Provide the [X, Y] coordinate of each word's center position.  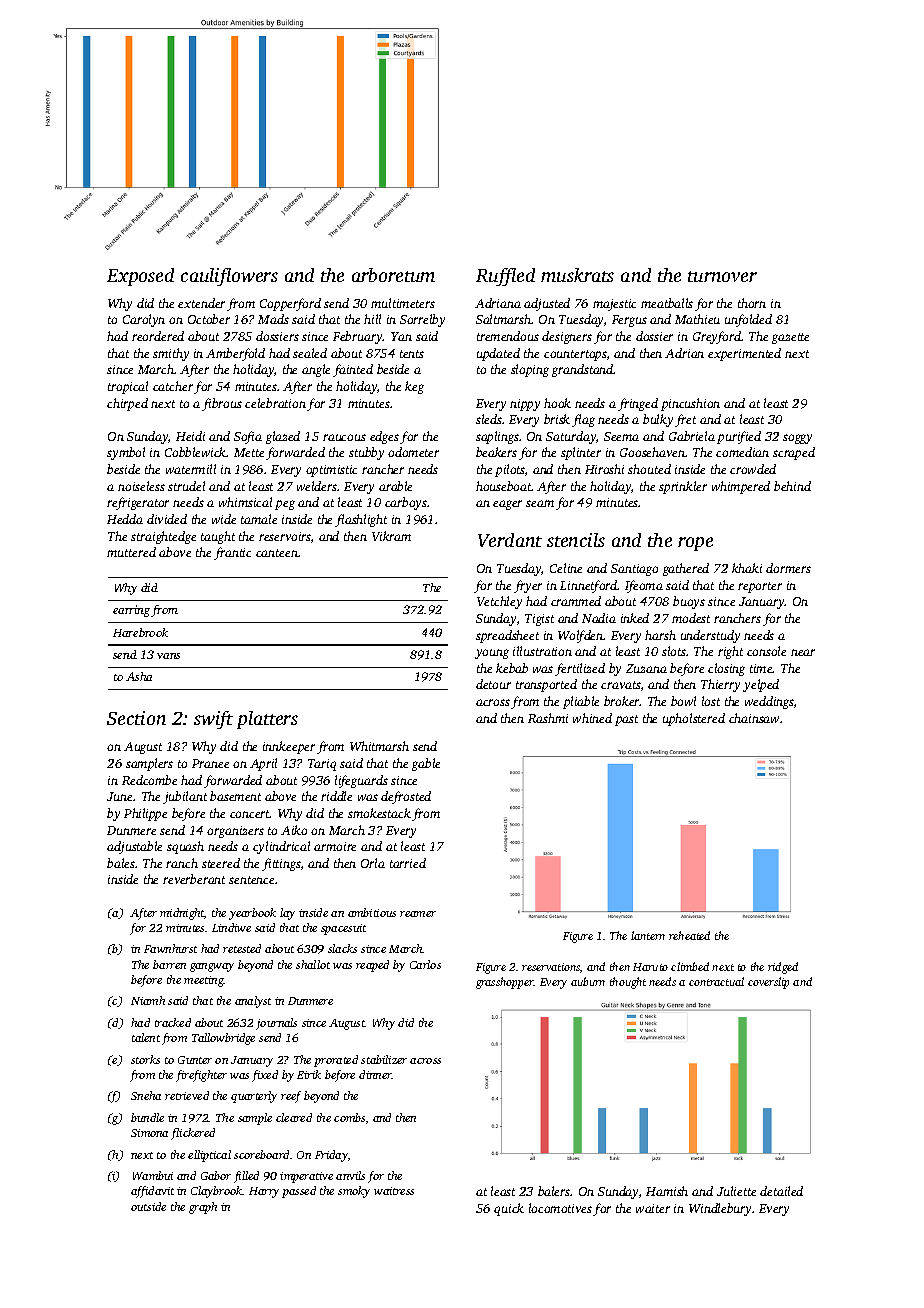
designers [567, 337]
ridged [783, 968]
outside [148, 1206]
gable [426, 764]
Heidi [190, 436]
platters [267, 720]
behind [792, 486]
